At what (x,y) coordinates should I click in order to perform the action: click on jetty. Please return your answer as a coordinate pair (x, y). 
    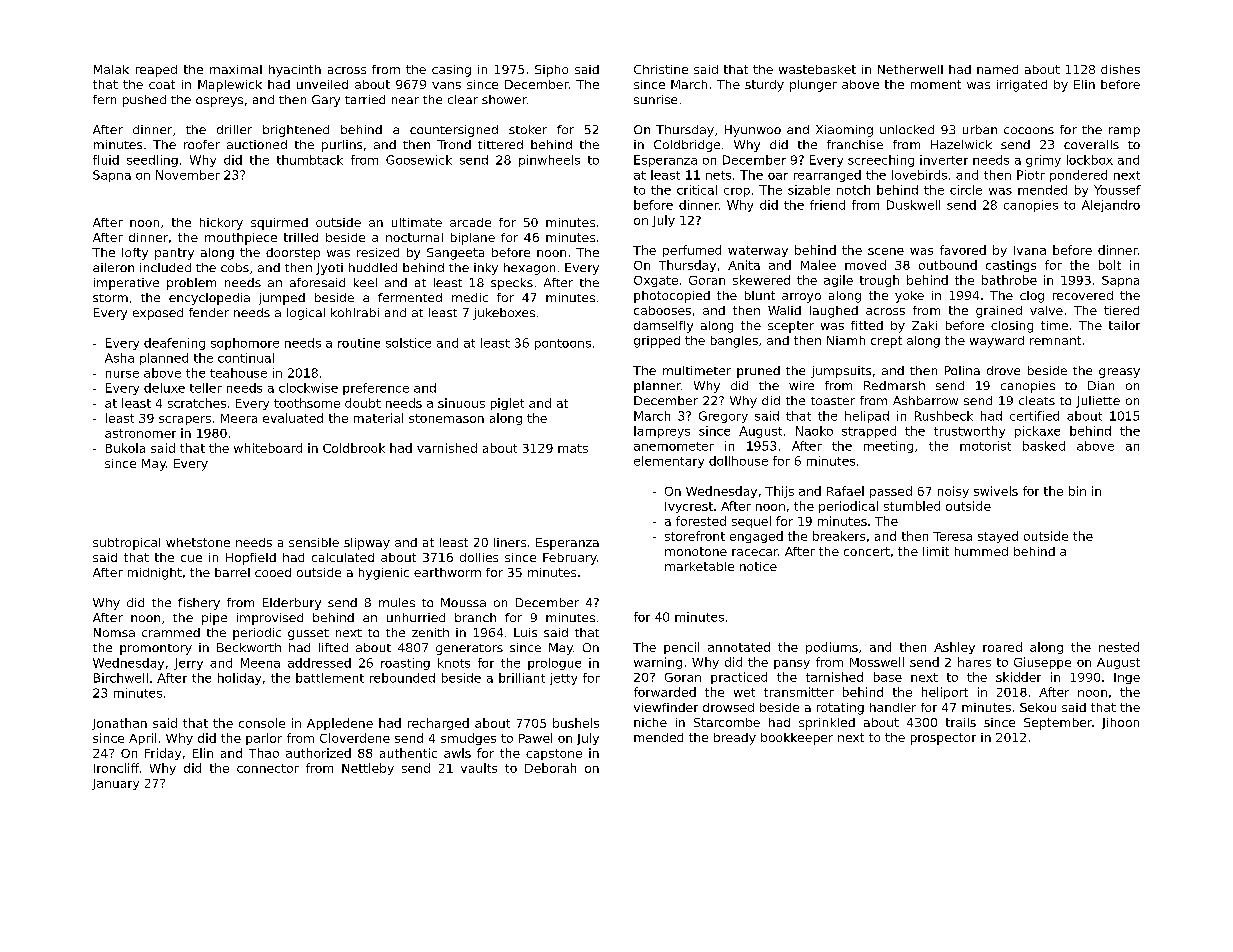
    Looking at the image, I should click on (563, 679).
